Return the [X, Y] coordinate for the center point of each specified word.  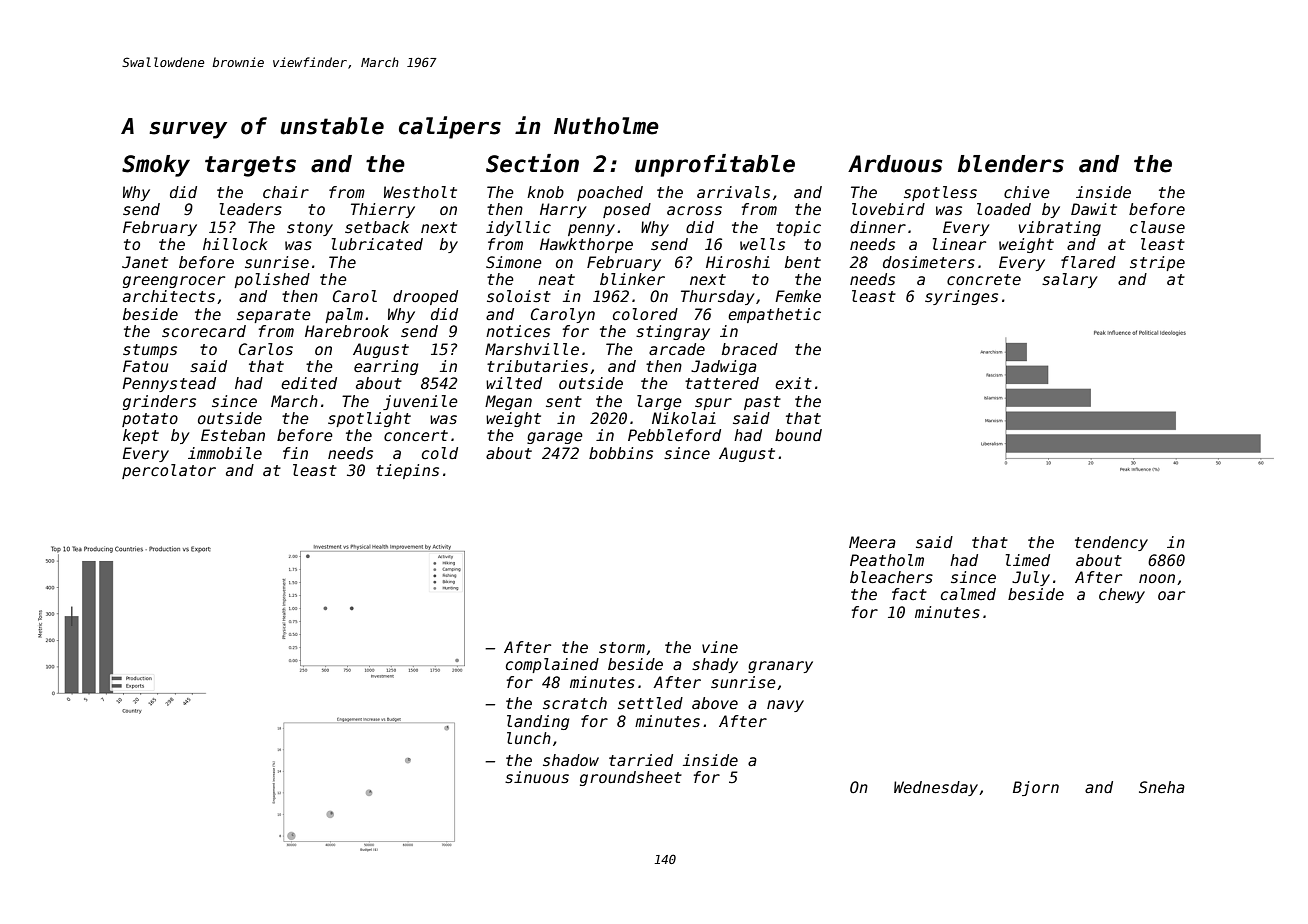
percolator [169, 471]
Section [532, 163]
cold [440, 453]
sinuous [537, 777]
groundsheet [631, 778]
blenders [1011, 164]
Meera [872, 542]
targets [250, 166]
